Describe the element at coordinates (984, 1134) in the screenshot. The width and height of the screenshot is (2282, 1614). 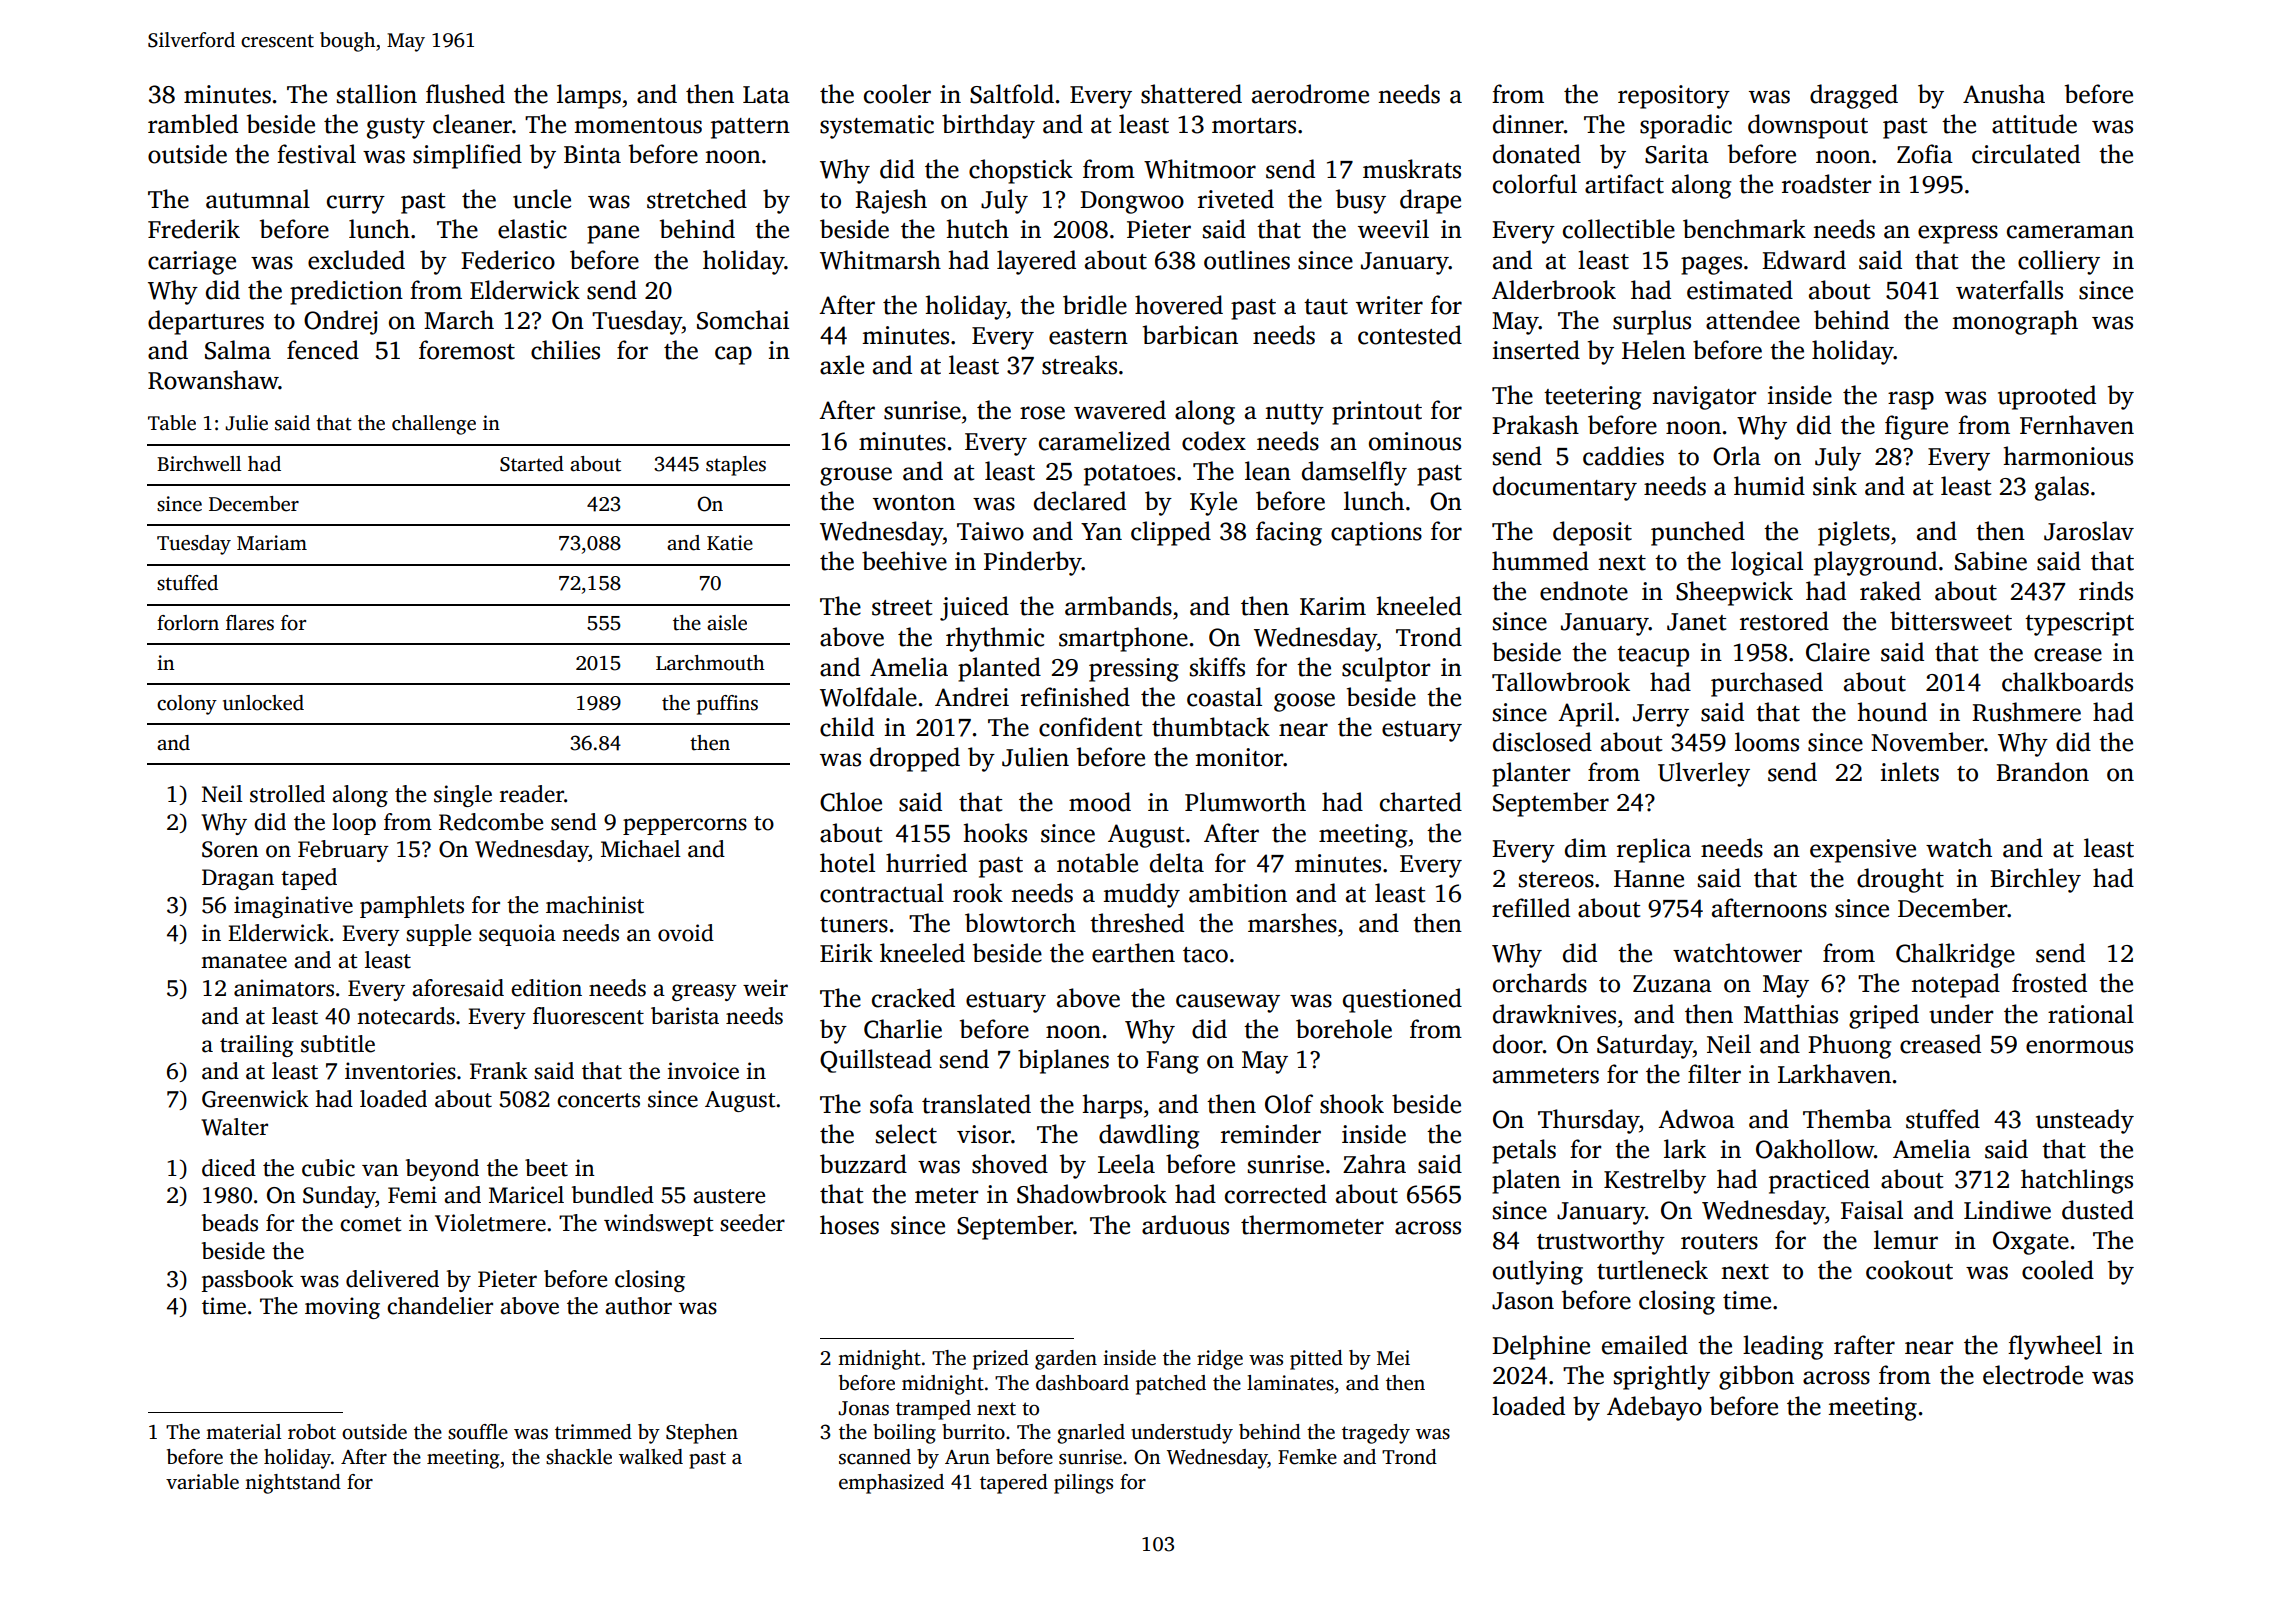
I see `visor` at that location.
